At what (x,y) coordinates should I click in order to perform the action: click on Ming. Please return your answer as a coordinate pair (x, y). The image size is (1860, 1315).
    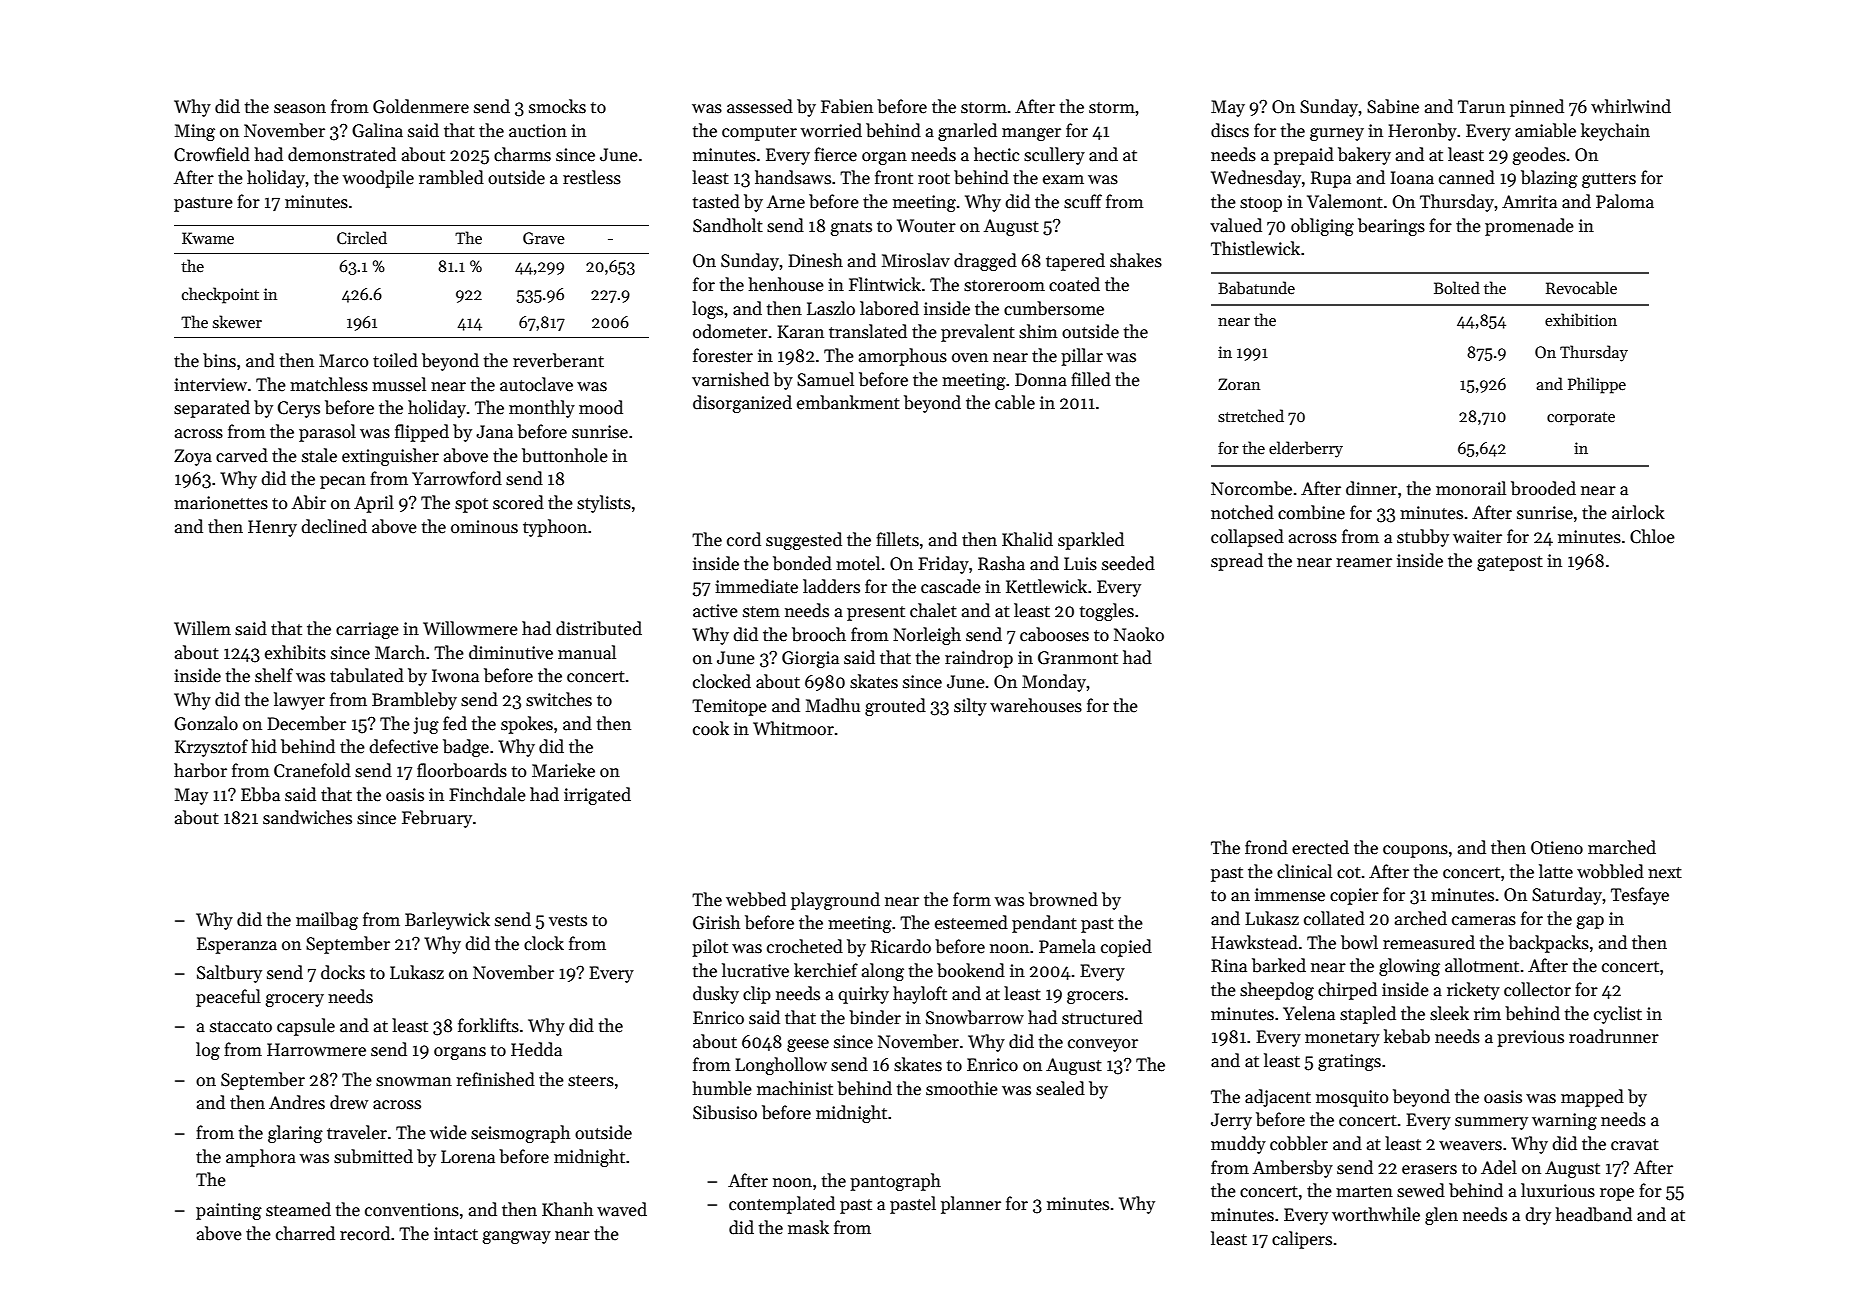
    Looking at the image, I should click on (195, 132).
